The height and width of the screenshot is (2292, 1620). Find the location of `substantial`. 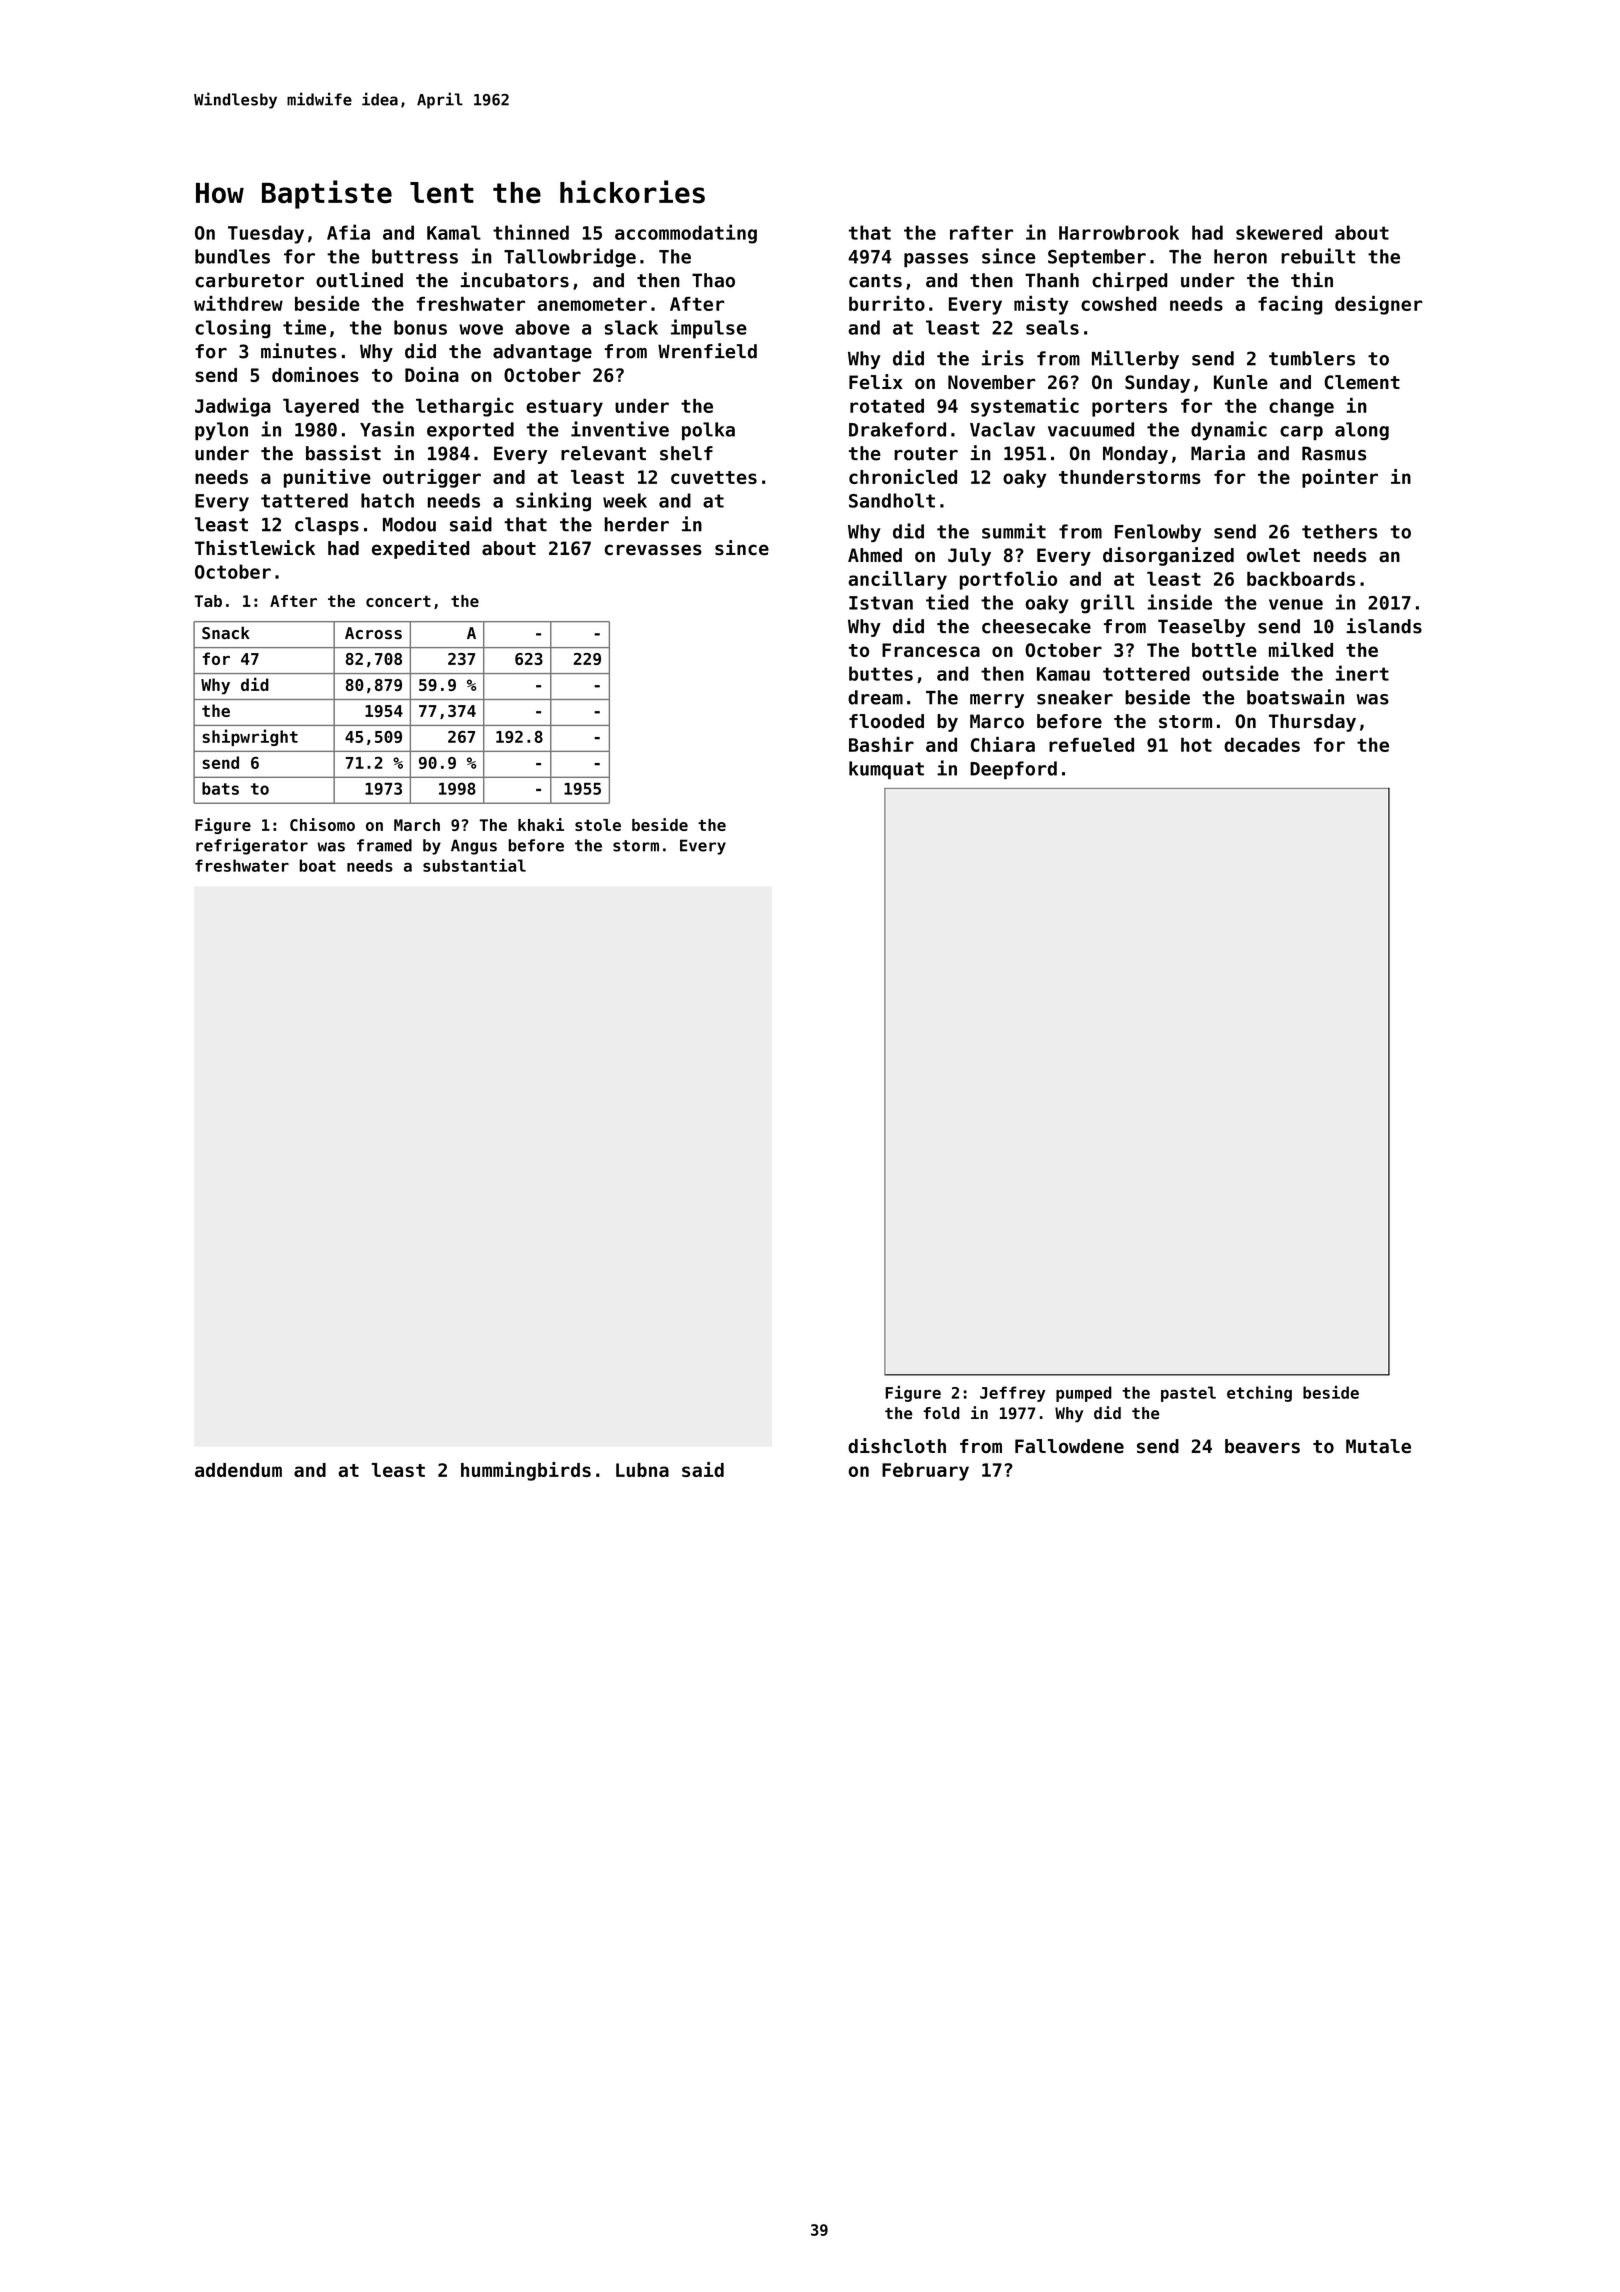

substantial is located at coordinates (474, 865).
